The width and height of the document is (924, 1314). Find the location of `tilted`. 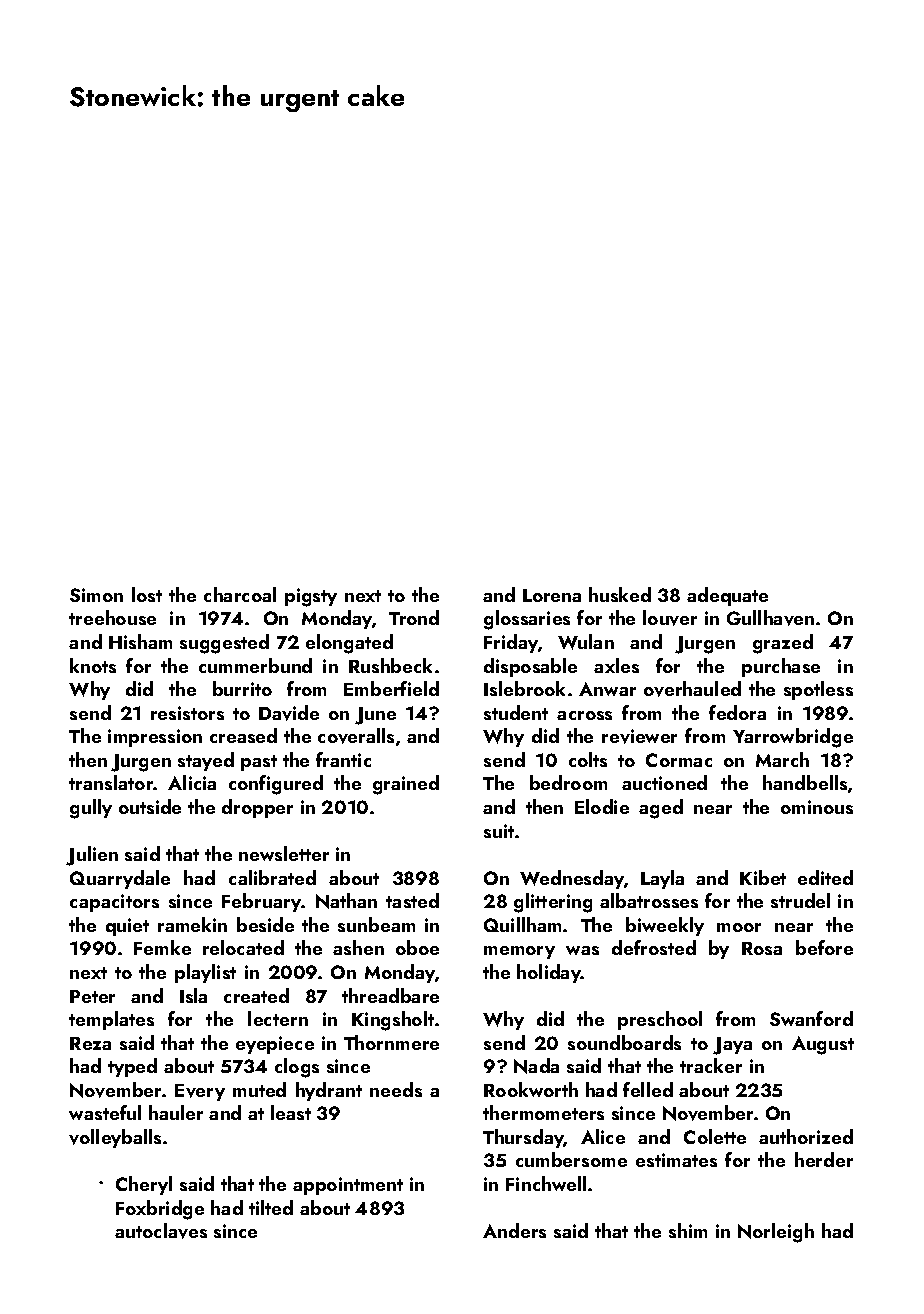

tilted is located at coordinates (271, 1207).
